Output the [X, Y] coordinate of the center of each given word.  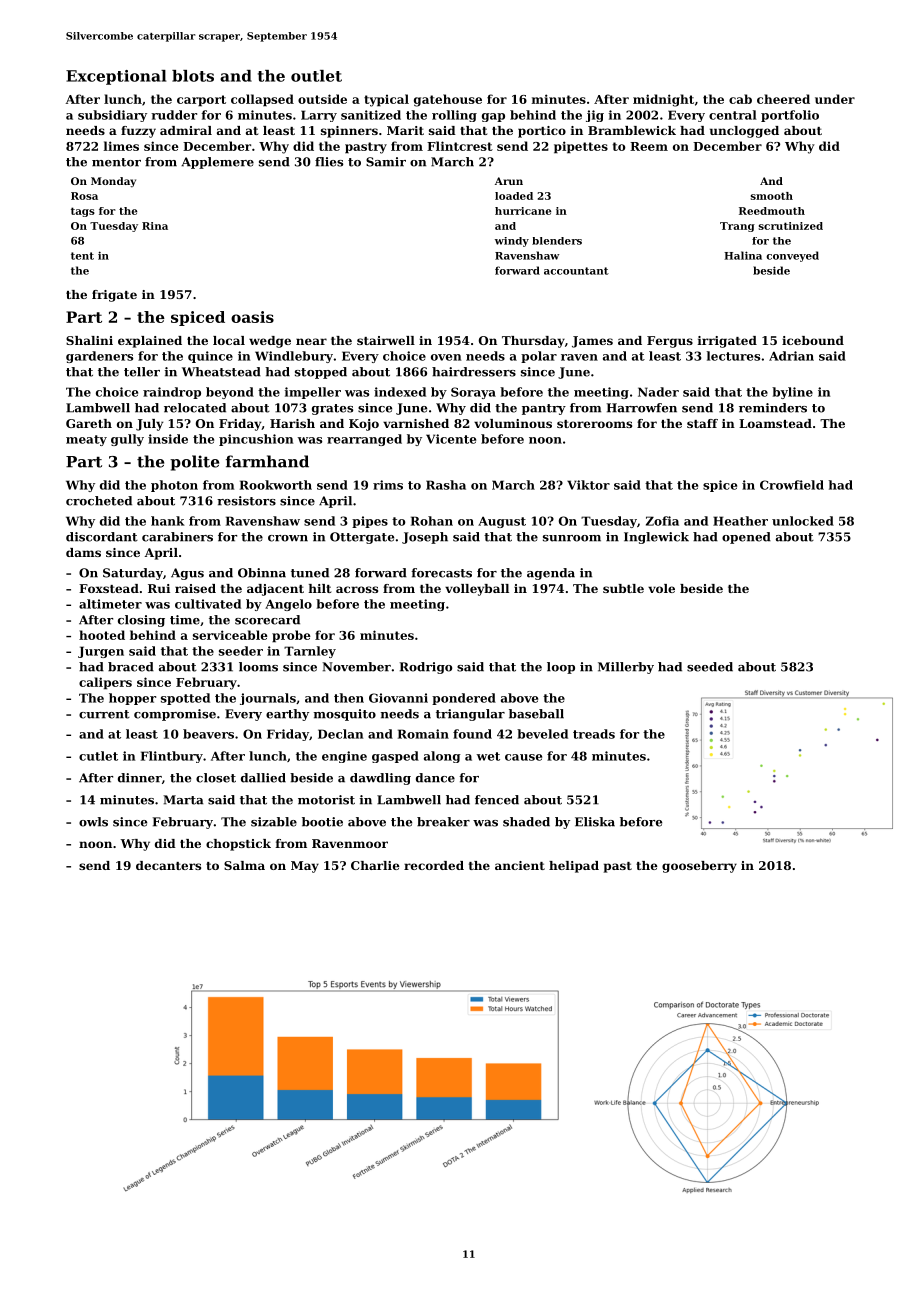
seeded [710, 667]
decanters [168, 865]
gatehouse [448, 100]
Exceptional [116, 77]
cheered [783, 99]
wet [488, 756]
